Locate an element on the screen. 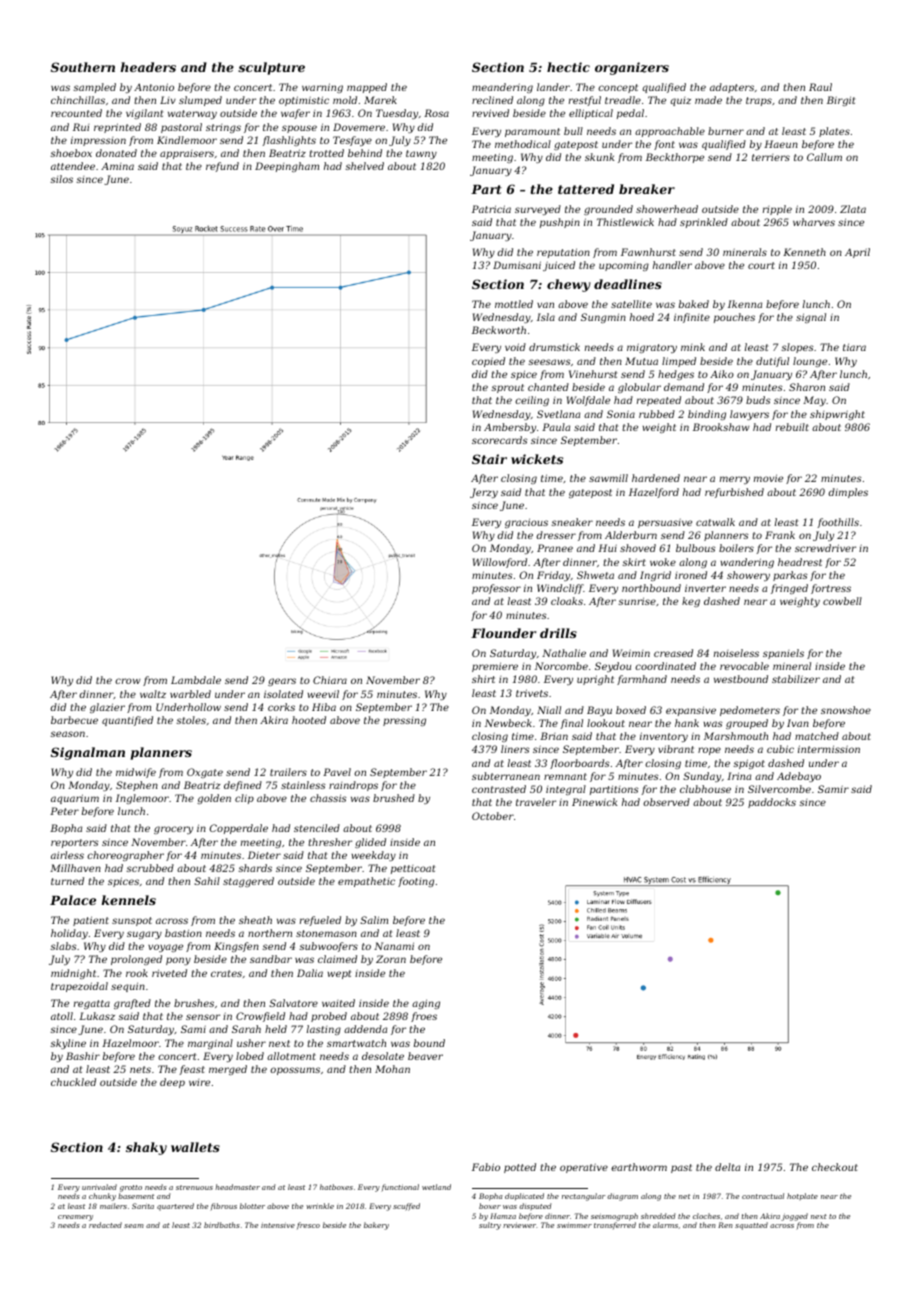 Image resolution: width=924 pixels, height=1308 pixels. barbecue is located at coordinates (74, 720).
